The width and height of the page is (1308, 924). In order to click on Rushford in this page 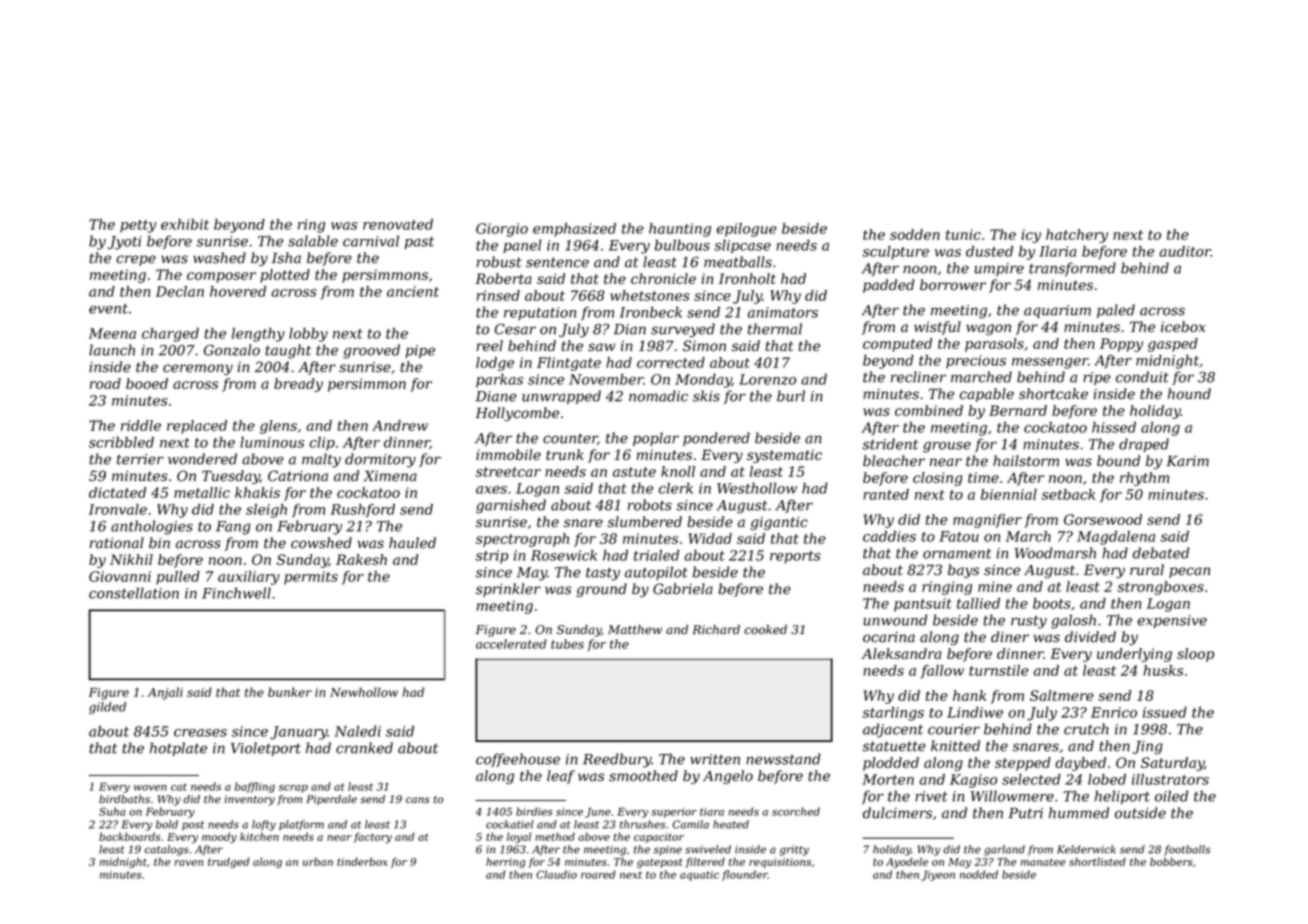, I will do `click(363, 511)`.
